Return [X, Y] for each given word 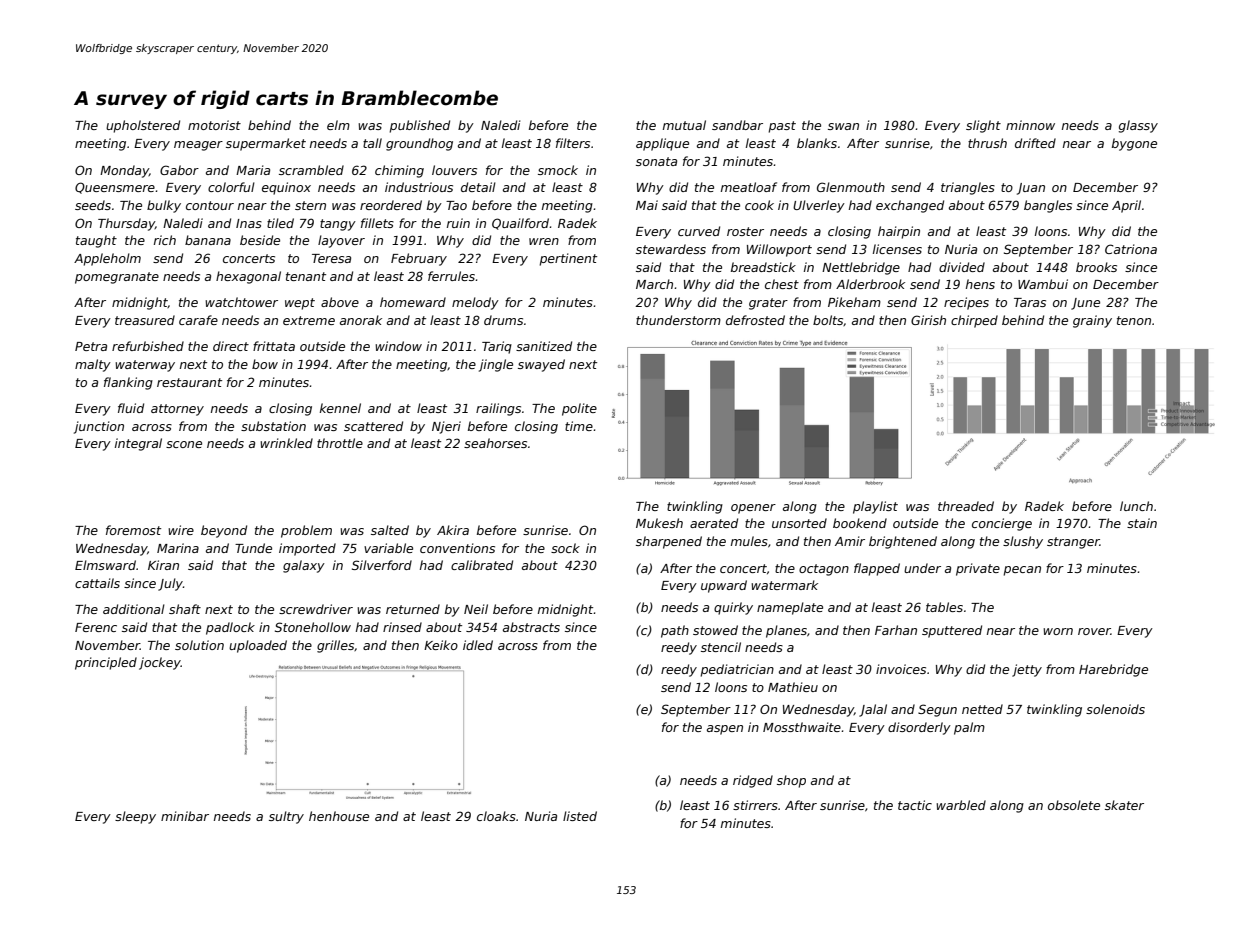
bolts [828, 320]
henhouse [339, 816]
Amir [850, 541]
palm [969, 728]
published [419, 126]
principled [106, 663]
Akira [453, 530]
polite [579, 409]
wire [181, 530]
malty [93, 365]
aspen [725, 730]
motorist [214, 125]
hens [980, 284]
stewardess [671, 249]
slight [983, 126]
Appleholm [107, 259]
